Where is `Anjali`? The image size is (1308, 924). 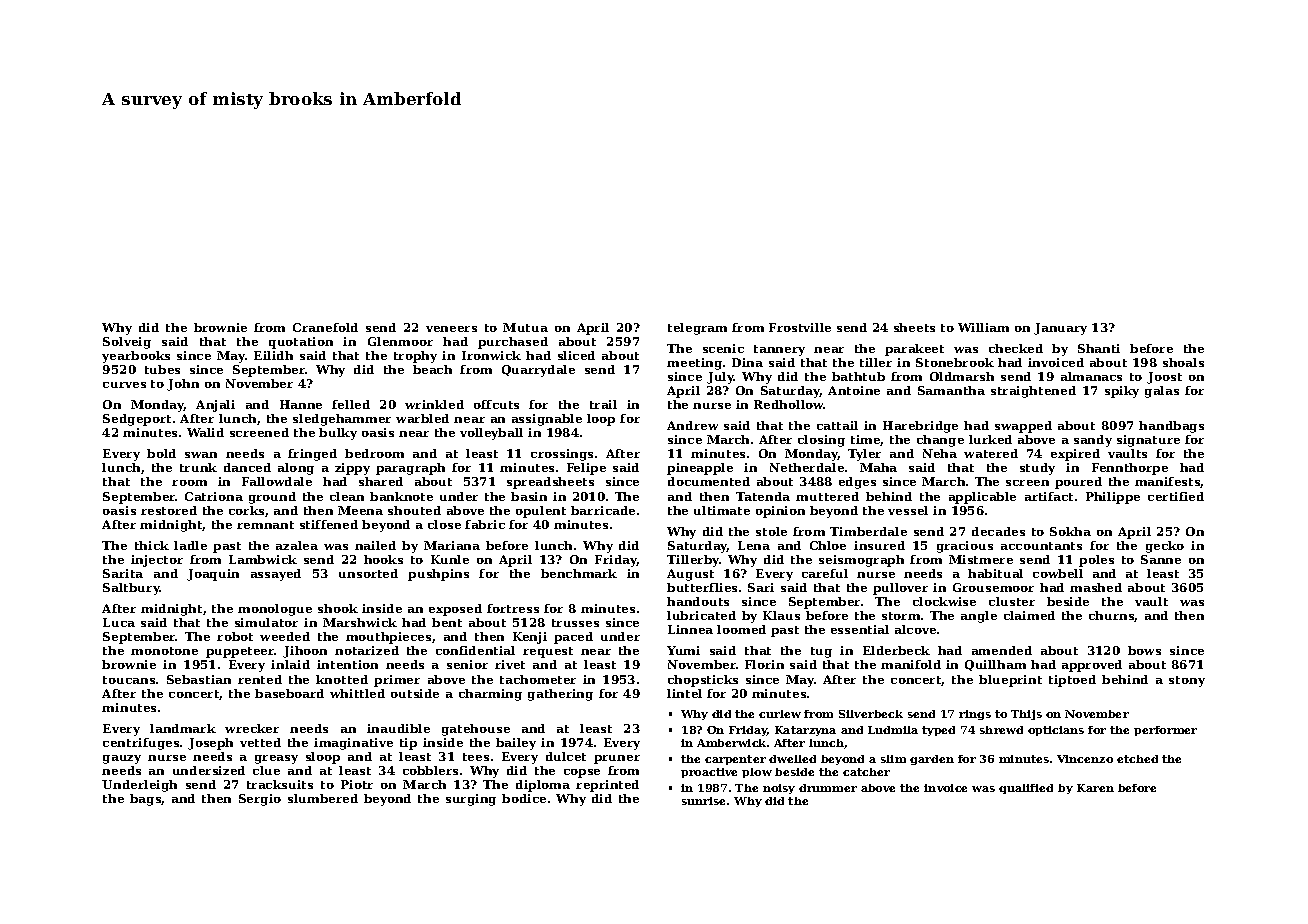 Anjali is located at coordinates (215, 406).
